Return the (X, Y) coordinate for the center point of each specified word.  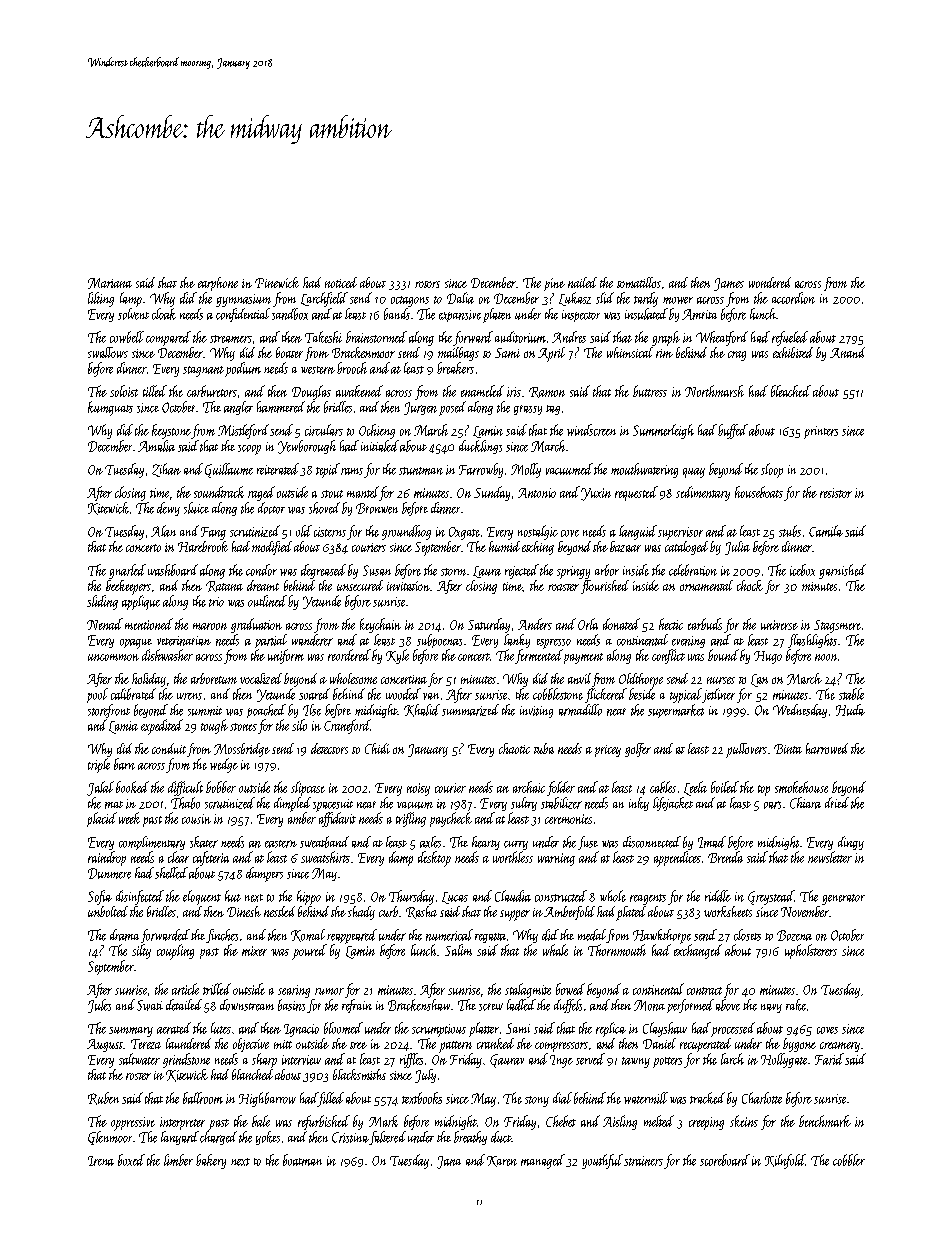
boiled (725, 787)
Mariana (110, 283)
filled (331, 1099)
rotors (427, 284)
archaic (529, 787)
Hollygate (784, 1060)
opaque (136, 644)
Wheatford (722, 338)
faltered (387, 1138)
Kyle (397, 656)
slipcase (308, 788)
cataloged (686, 548)
